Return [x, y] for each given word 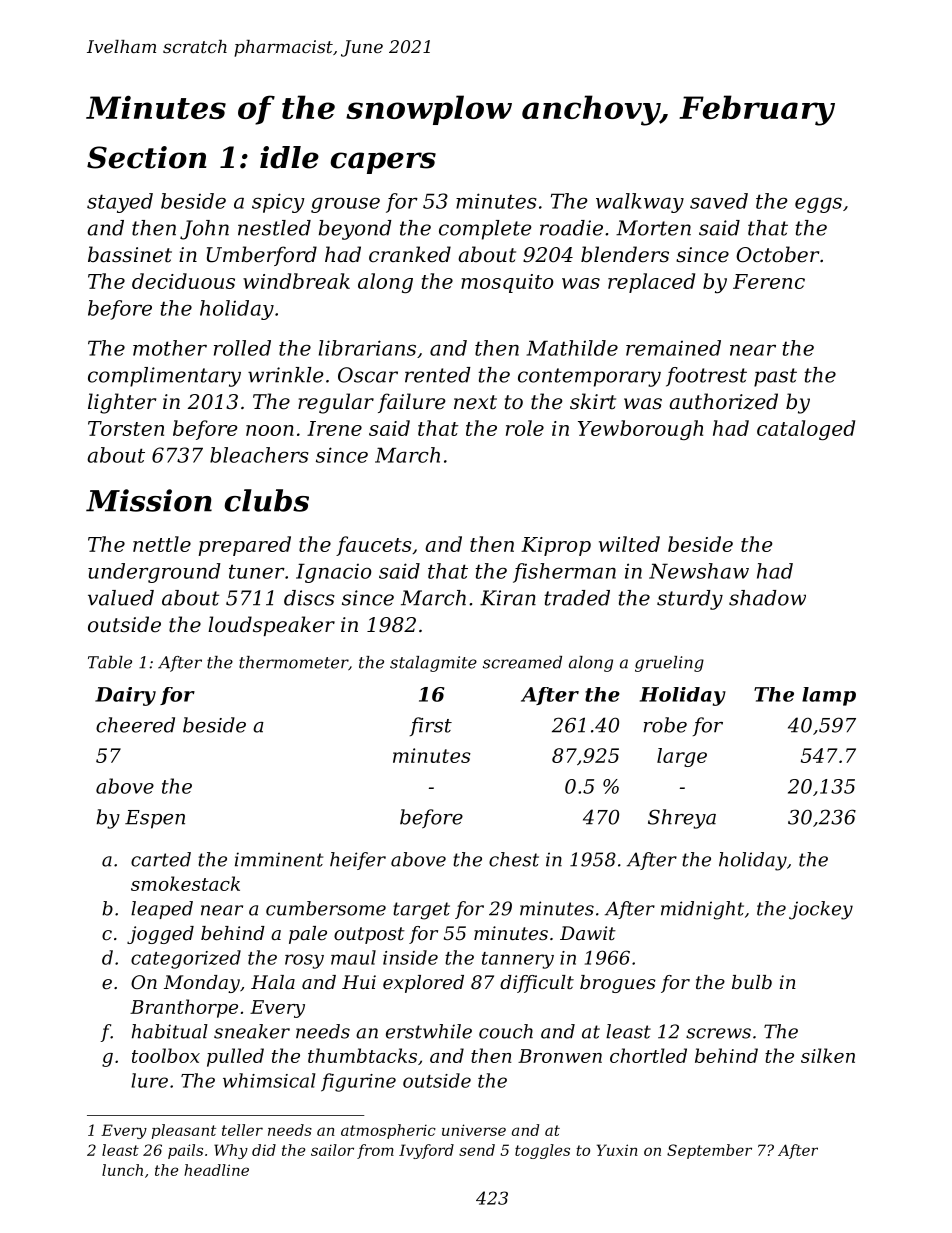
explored [423, 984]
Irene [334, 428]
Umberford [262, 256]
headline [216, 1170]
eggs [818, 205]
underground [154, 573]
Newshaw [699, 571]
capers [383, 163]
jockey [821, 910]
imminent [279, 859]
